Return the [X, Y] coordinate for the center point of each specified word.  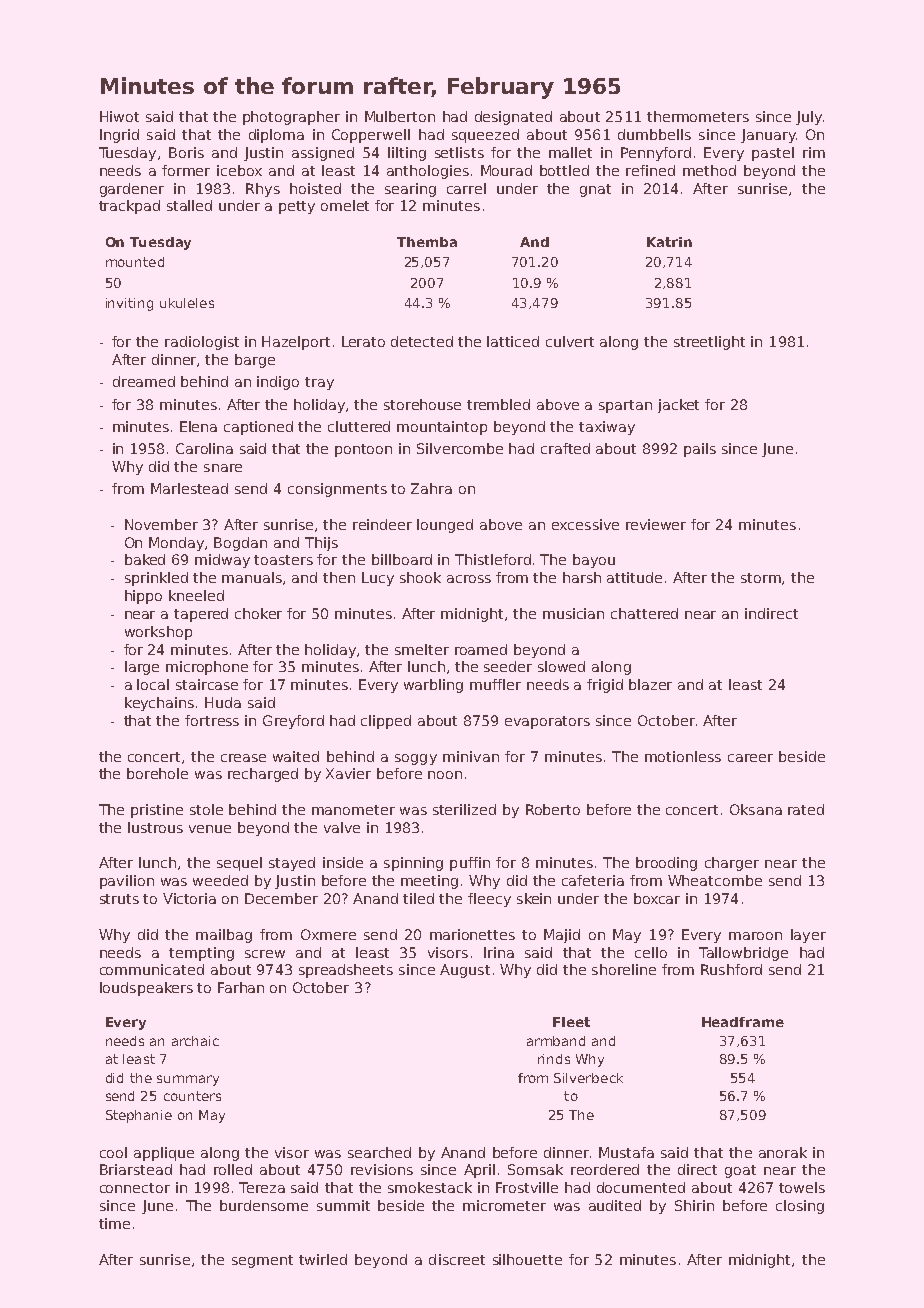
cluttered [359, 426]
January [768, 136]
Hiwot [119, 116]
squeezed [485, 136]
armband [556, 1041]
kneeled [196, 595]
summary [188, 1080]
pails [700, 450]
